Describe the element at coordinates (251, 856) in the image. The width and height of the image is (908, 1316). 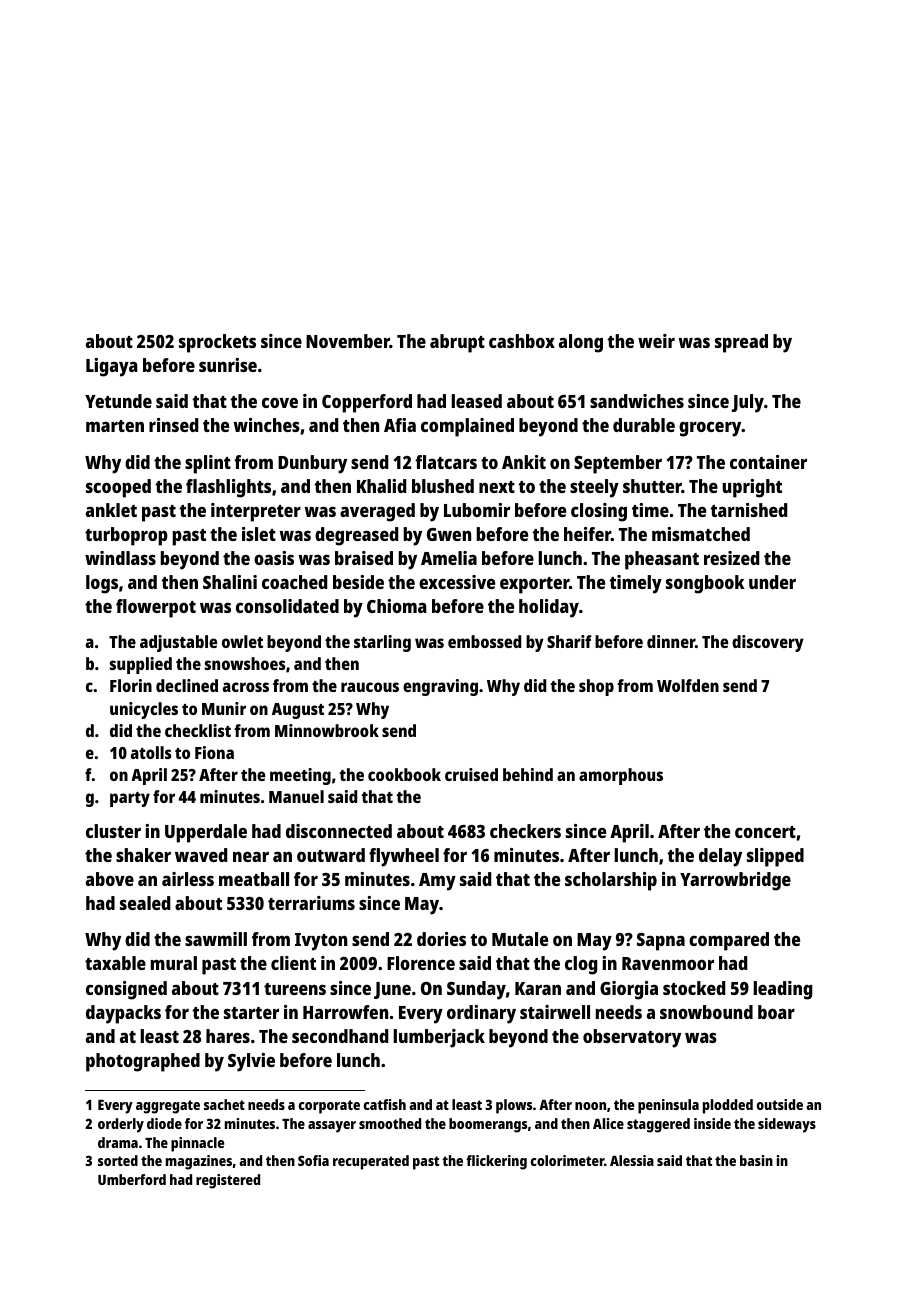
I see `near` at that location.
